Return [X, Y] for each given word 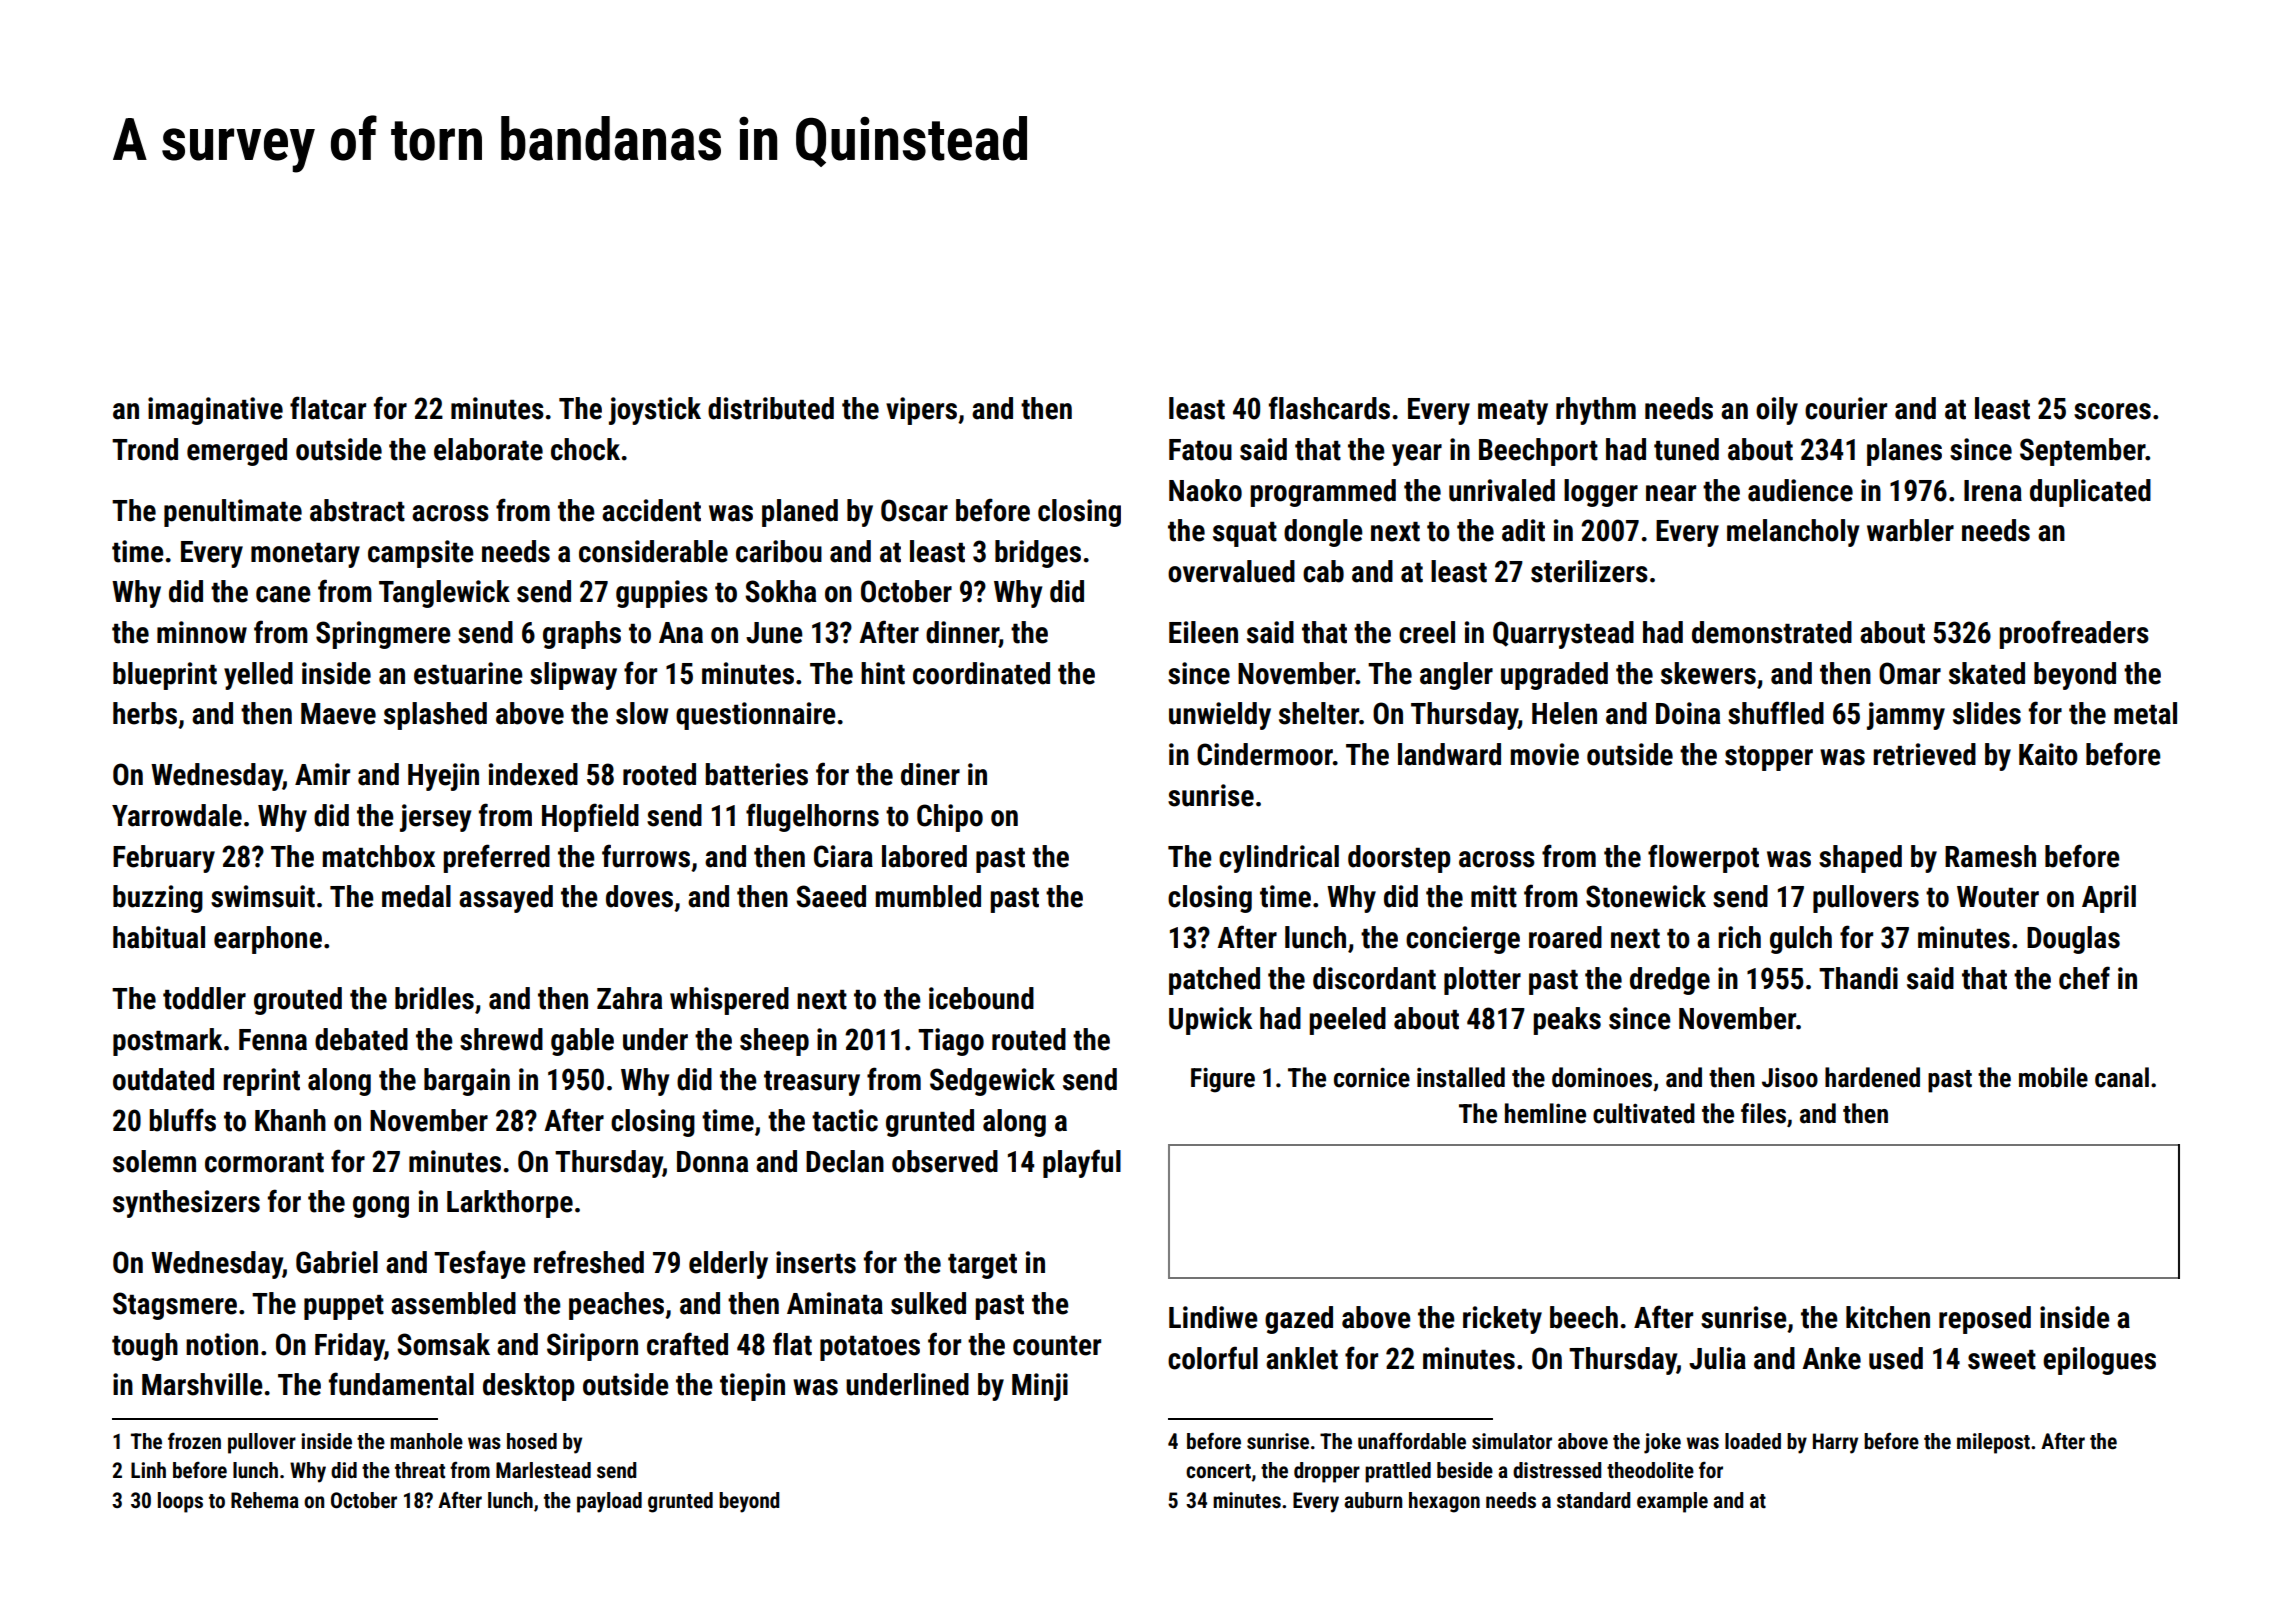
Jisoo [1790, 1078]
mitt [1494, 896]
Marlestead [543, 1470]
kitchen [1888, 1317]
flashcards [1329, 408]
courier [1846, 408]
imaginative [215, 411]
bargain [467, 1082]
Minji [1040, 1387]
